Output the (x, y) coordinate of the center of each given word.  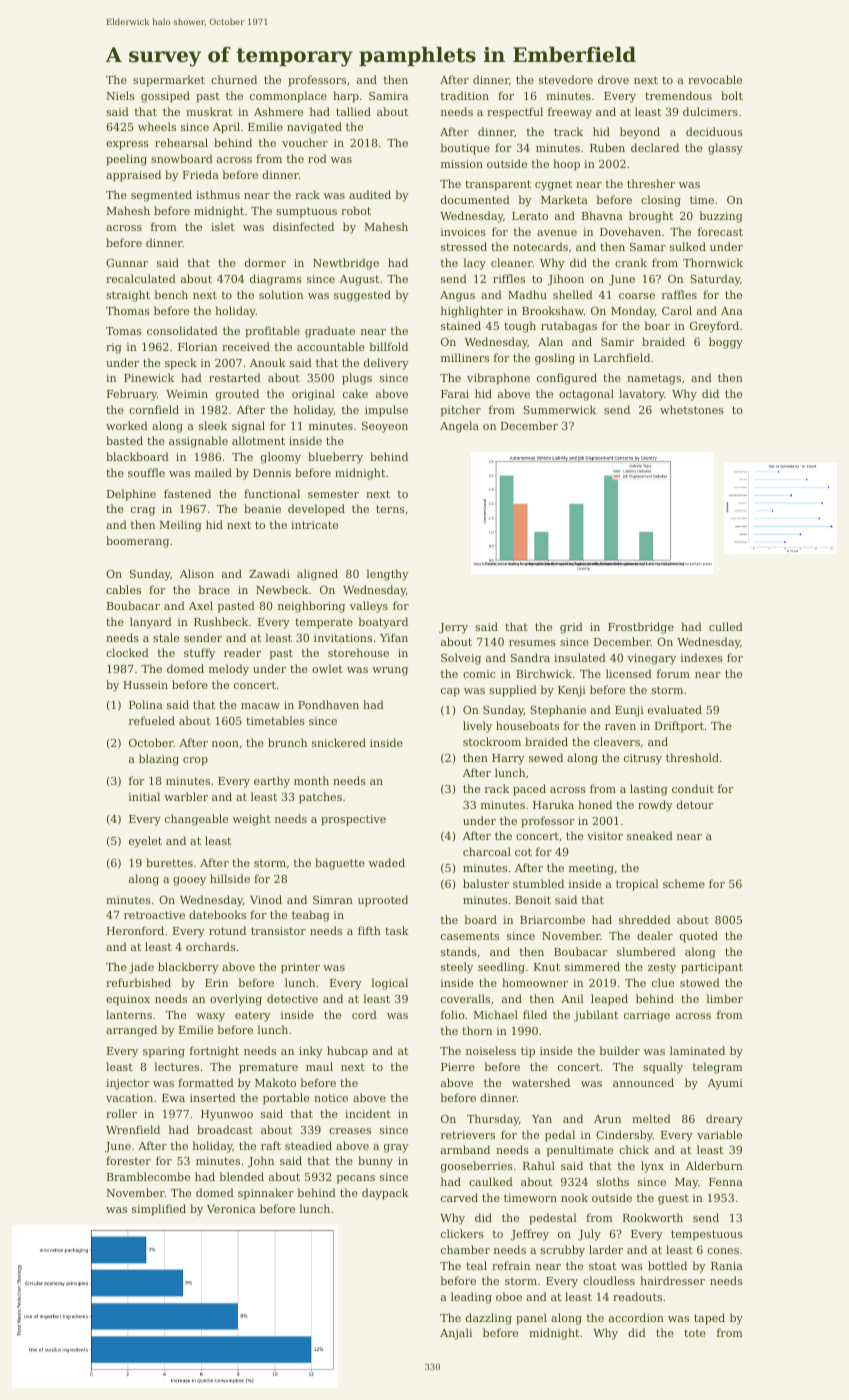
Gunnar (127, 263)
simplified (159, 1210)
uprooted (383, 901)
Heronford (135, 930)
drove (613, 79)
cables (123, 589)
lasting (649, 790)
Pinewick (149, 377)
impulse (386, 411)
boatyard (383, 623)
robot (356, 210)
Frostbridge (641, 628)
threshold (692, 757)
